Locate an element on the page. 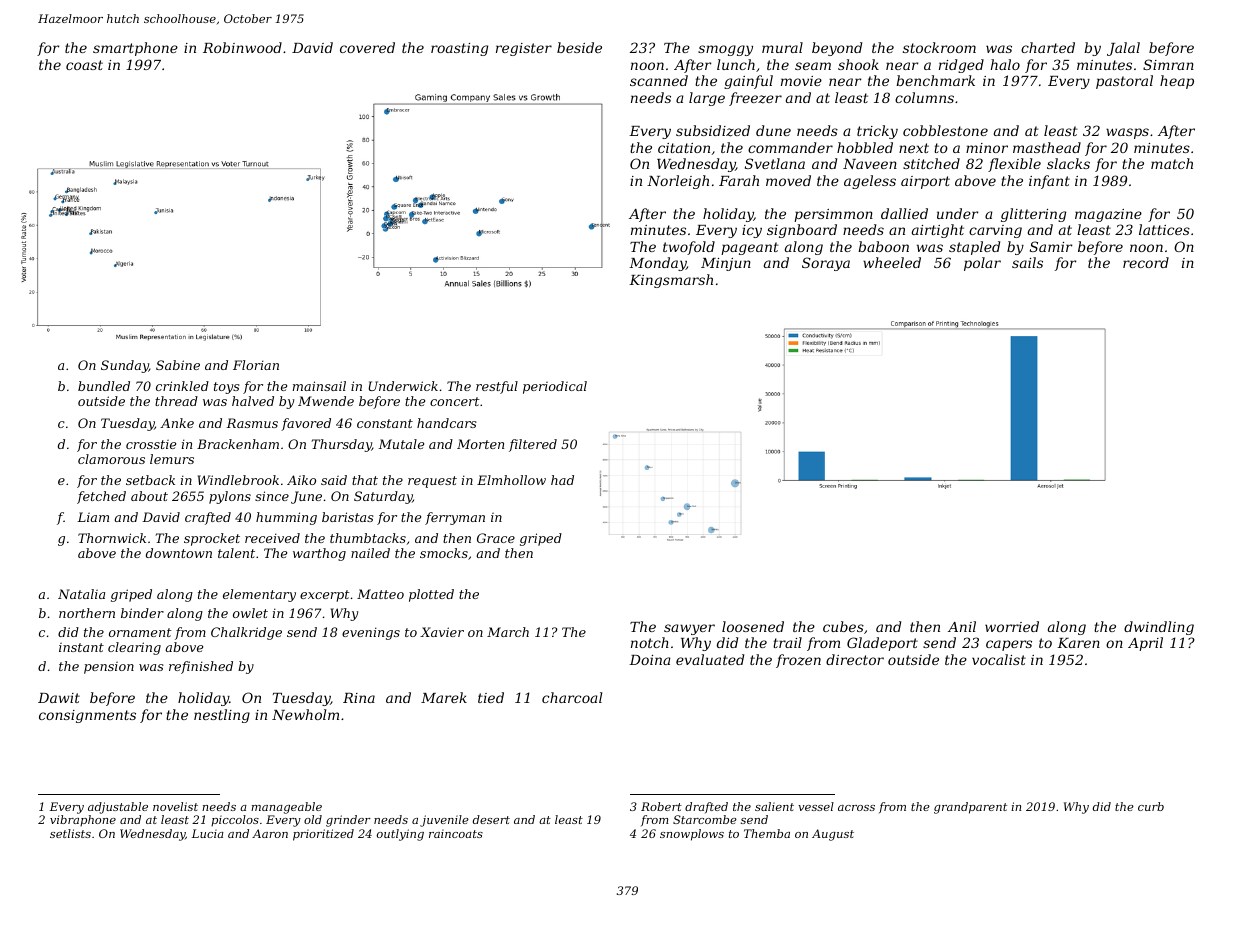 The height and width of the image is (952, 1233). had is located at coordinates (562, 480).
